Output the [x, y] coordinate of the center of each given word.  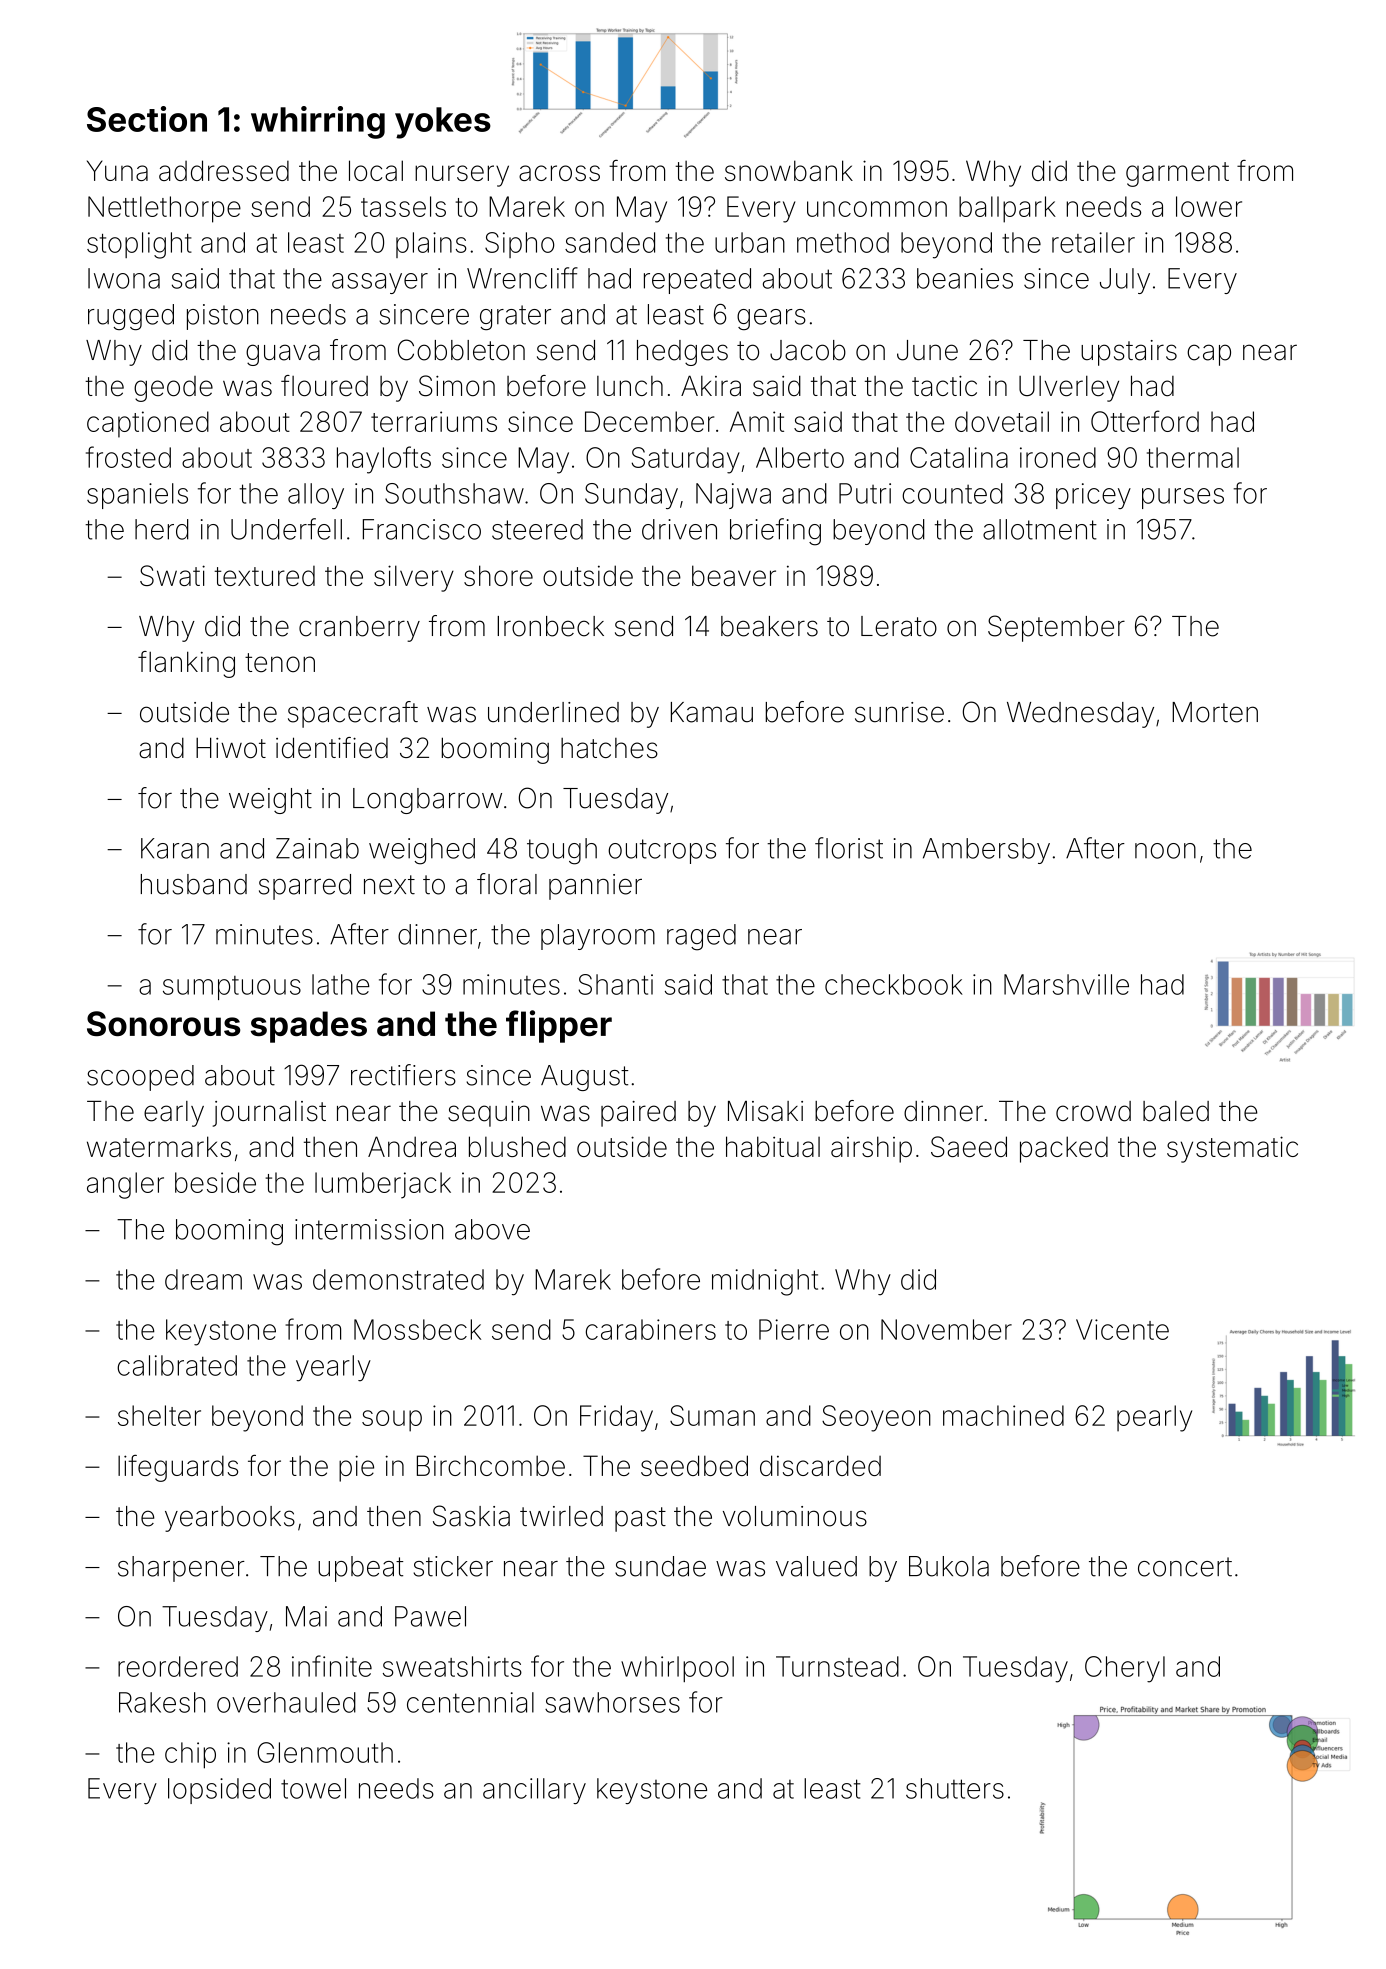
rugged [131, 317]
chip [190, 1755]
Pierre [794, 1329]
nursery [462, 176]
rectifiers [403, 1075]
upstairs [1129, 353]
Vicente [1122, 1329]
